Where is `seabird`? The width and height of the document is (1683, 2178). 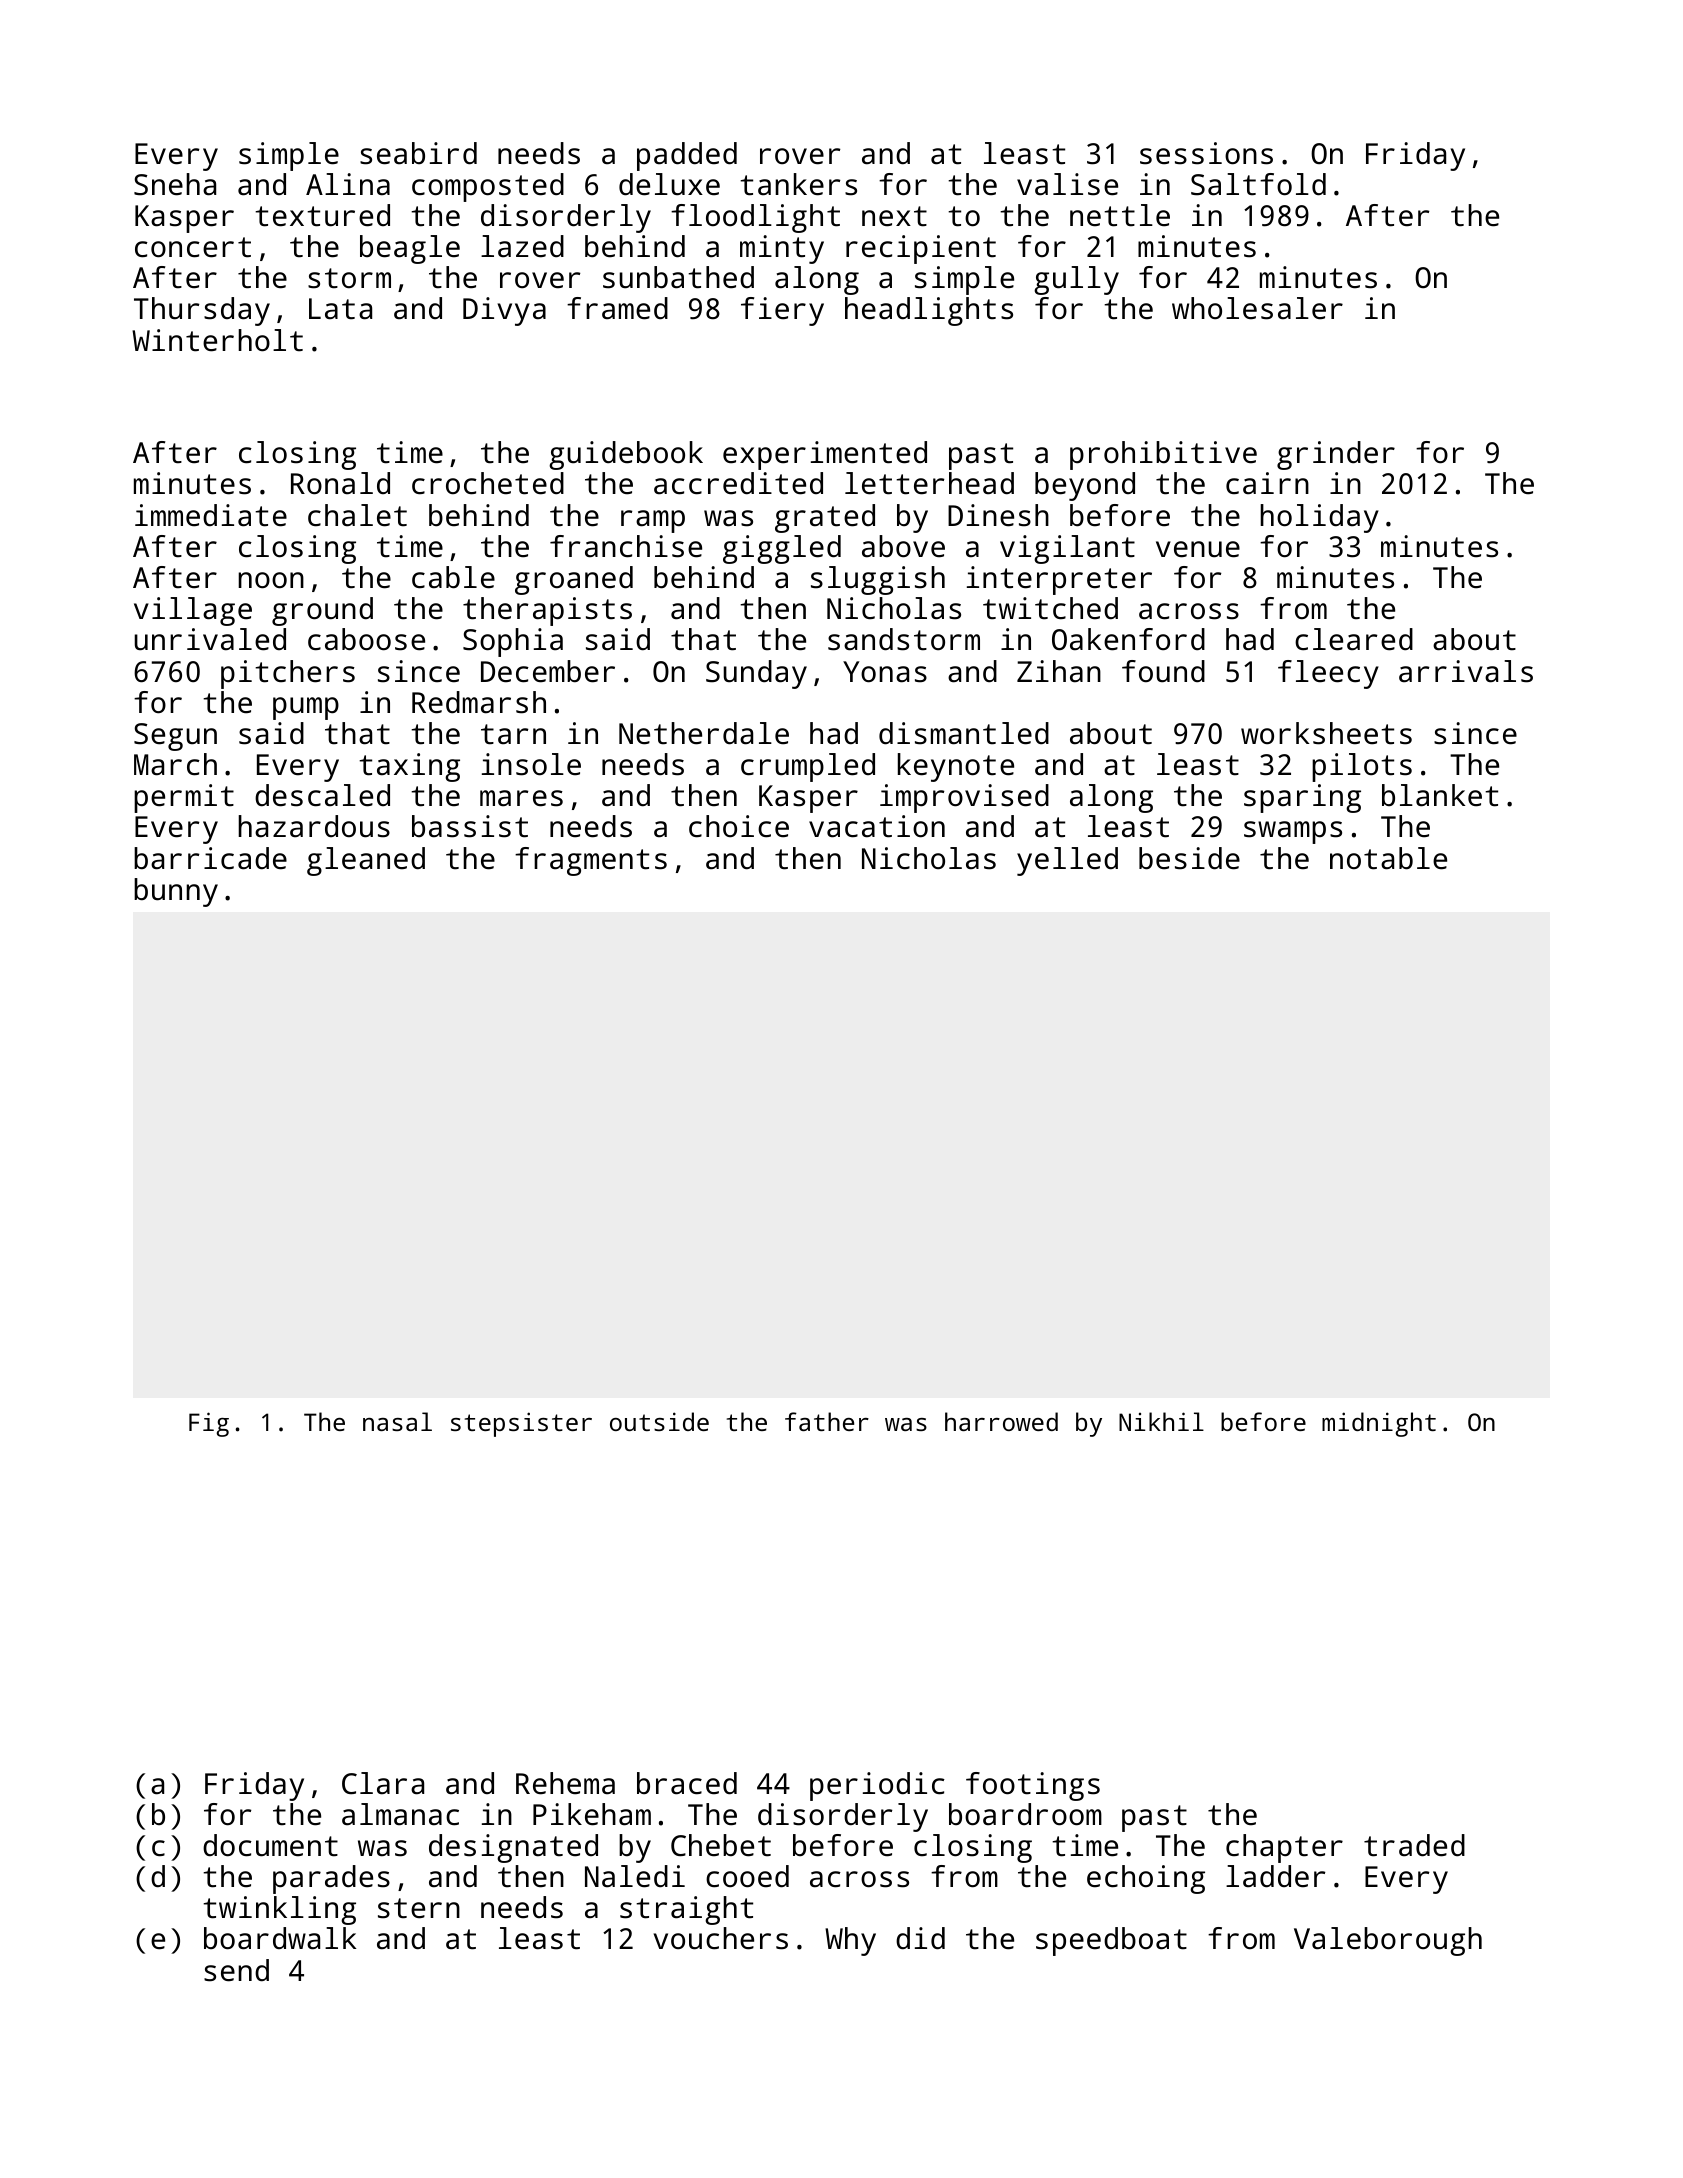 seabird is located at coordinates (418, 153).
